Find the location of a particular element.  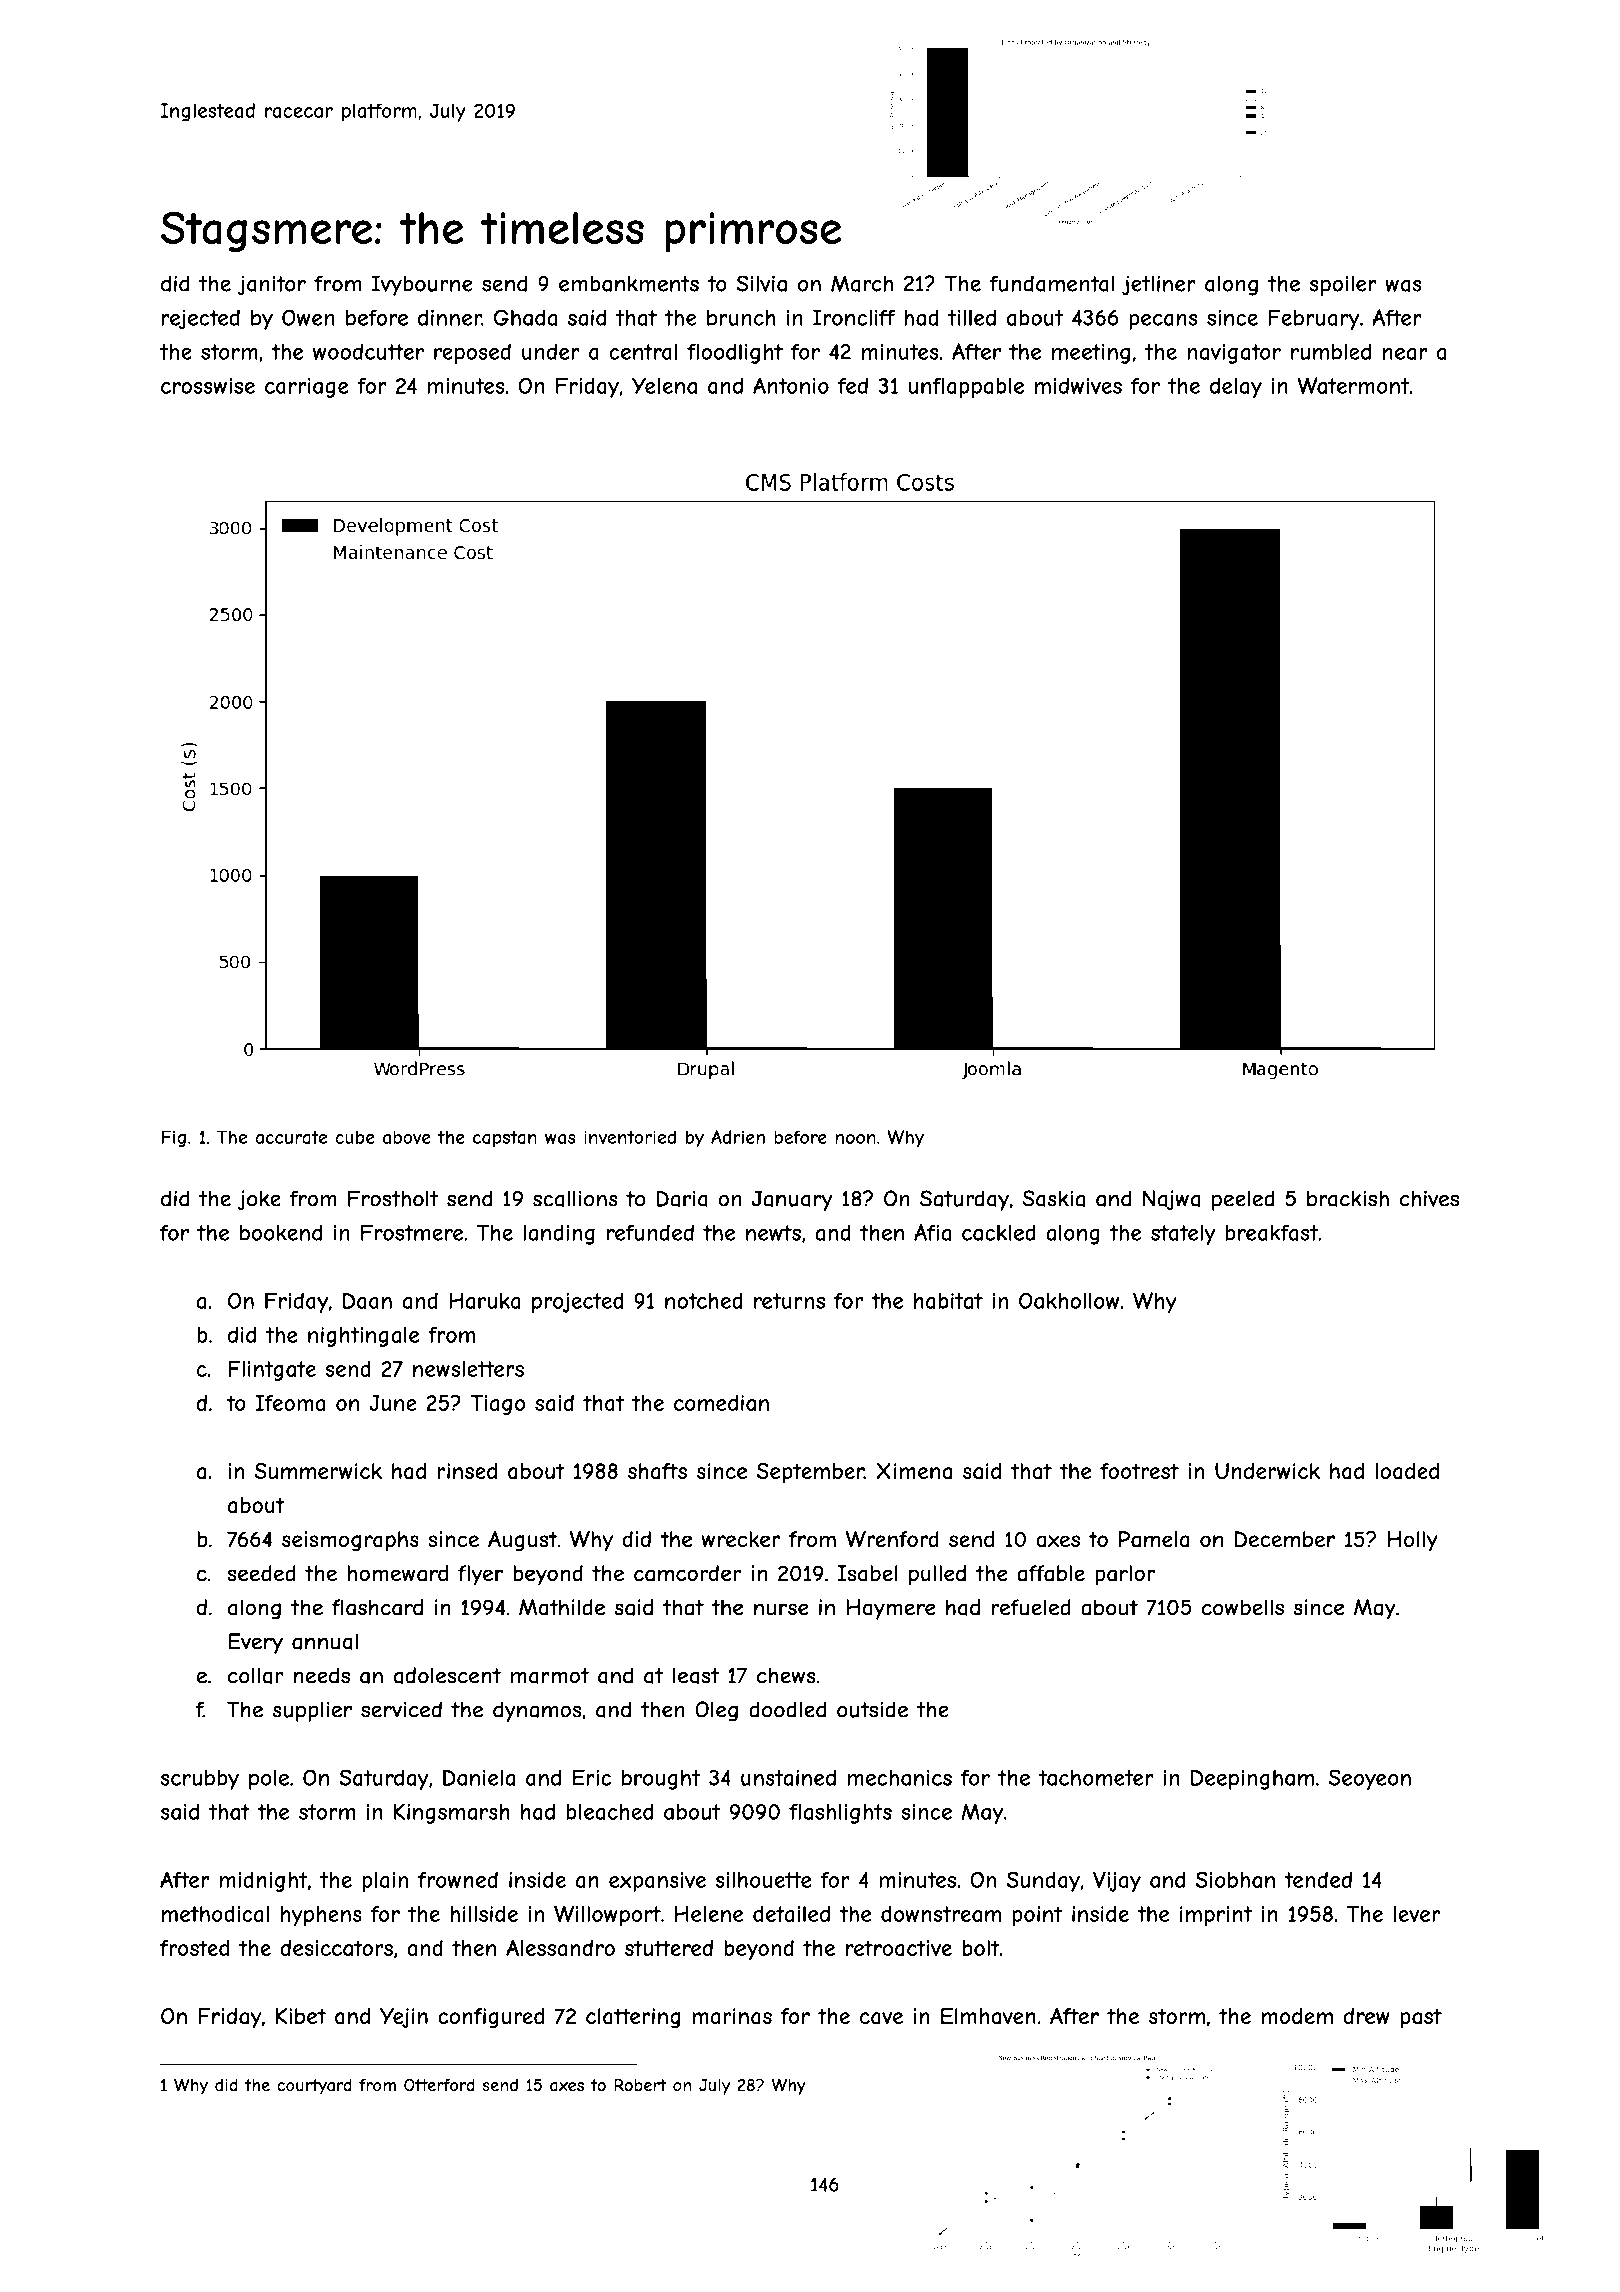

Pamela is located at coordinates (1154, 1539).
